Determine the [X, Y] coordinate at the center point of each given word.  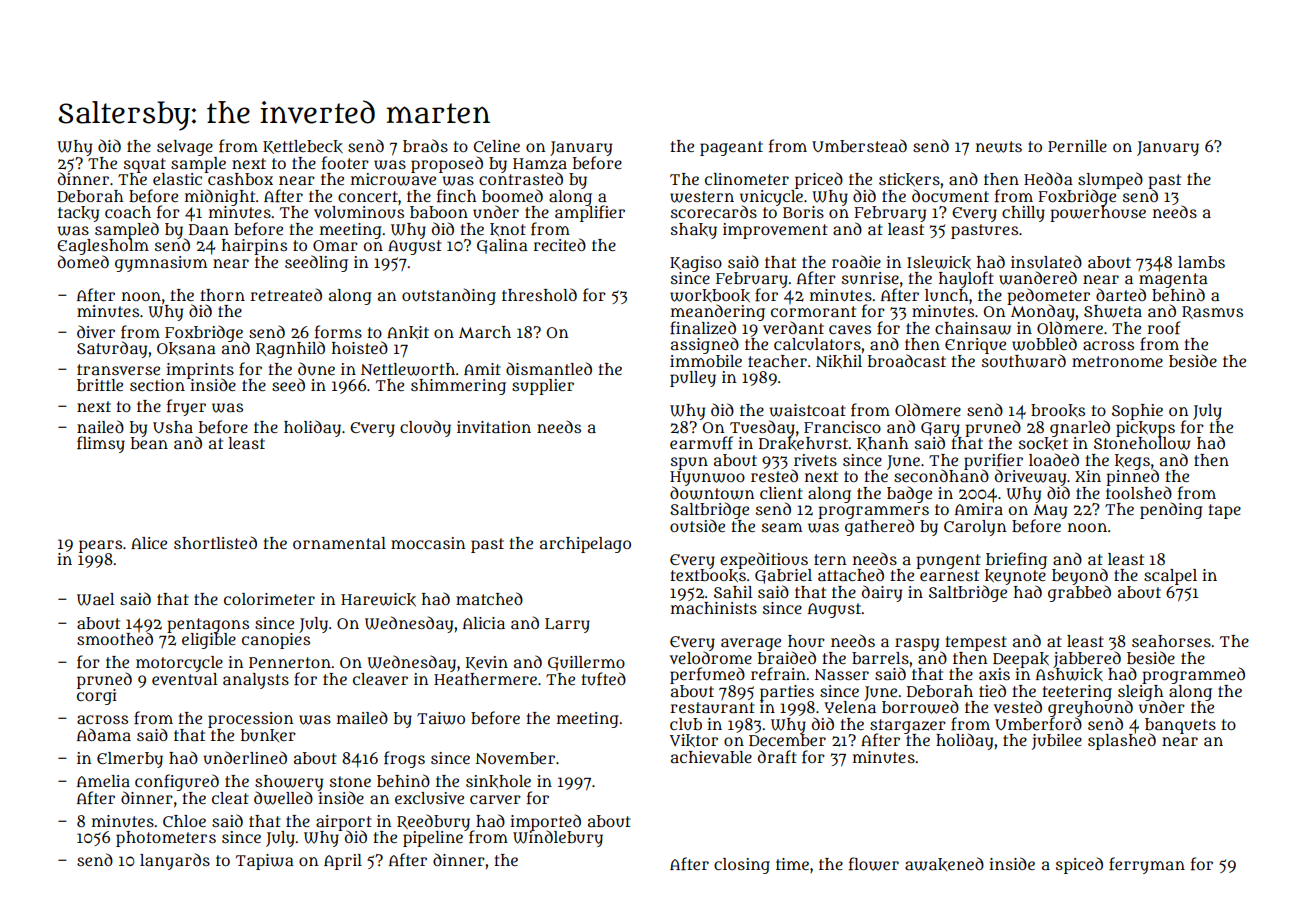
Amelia [103, 781]
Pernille [1077, 146]
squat [145, 165]
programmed [1193, 675]
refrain [778, 674]
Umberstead [859, 145]
